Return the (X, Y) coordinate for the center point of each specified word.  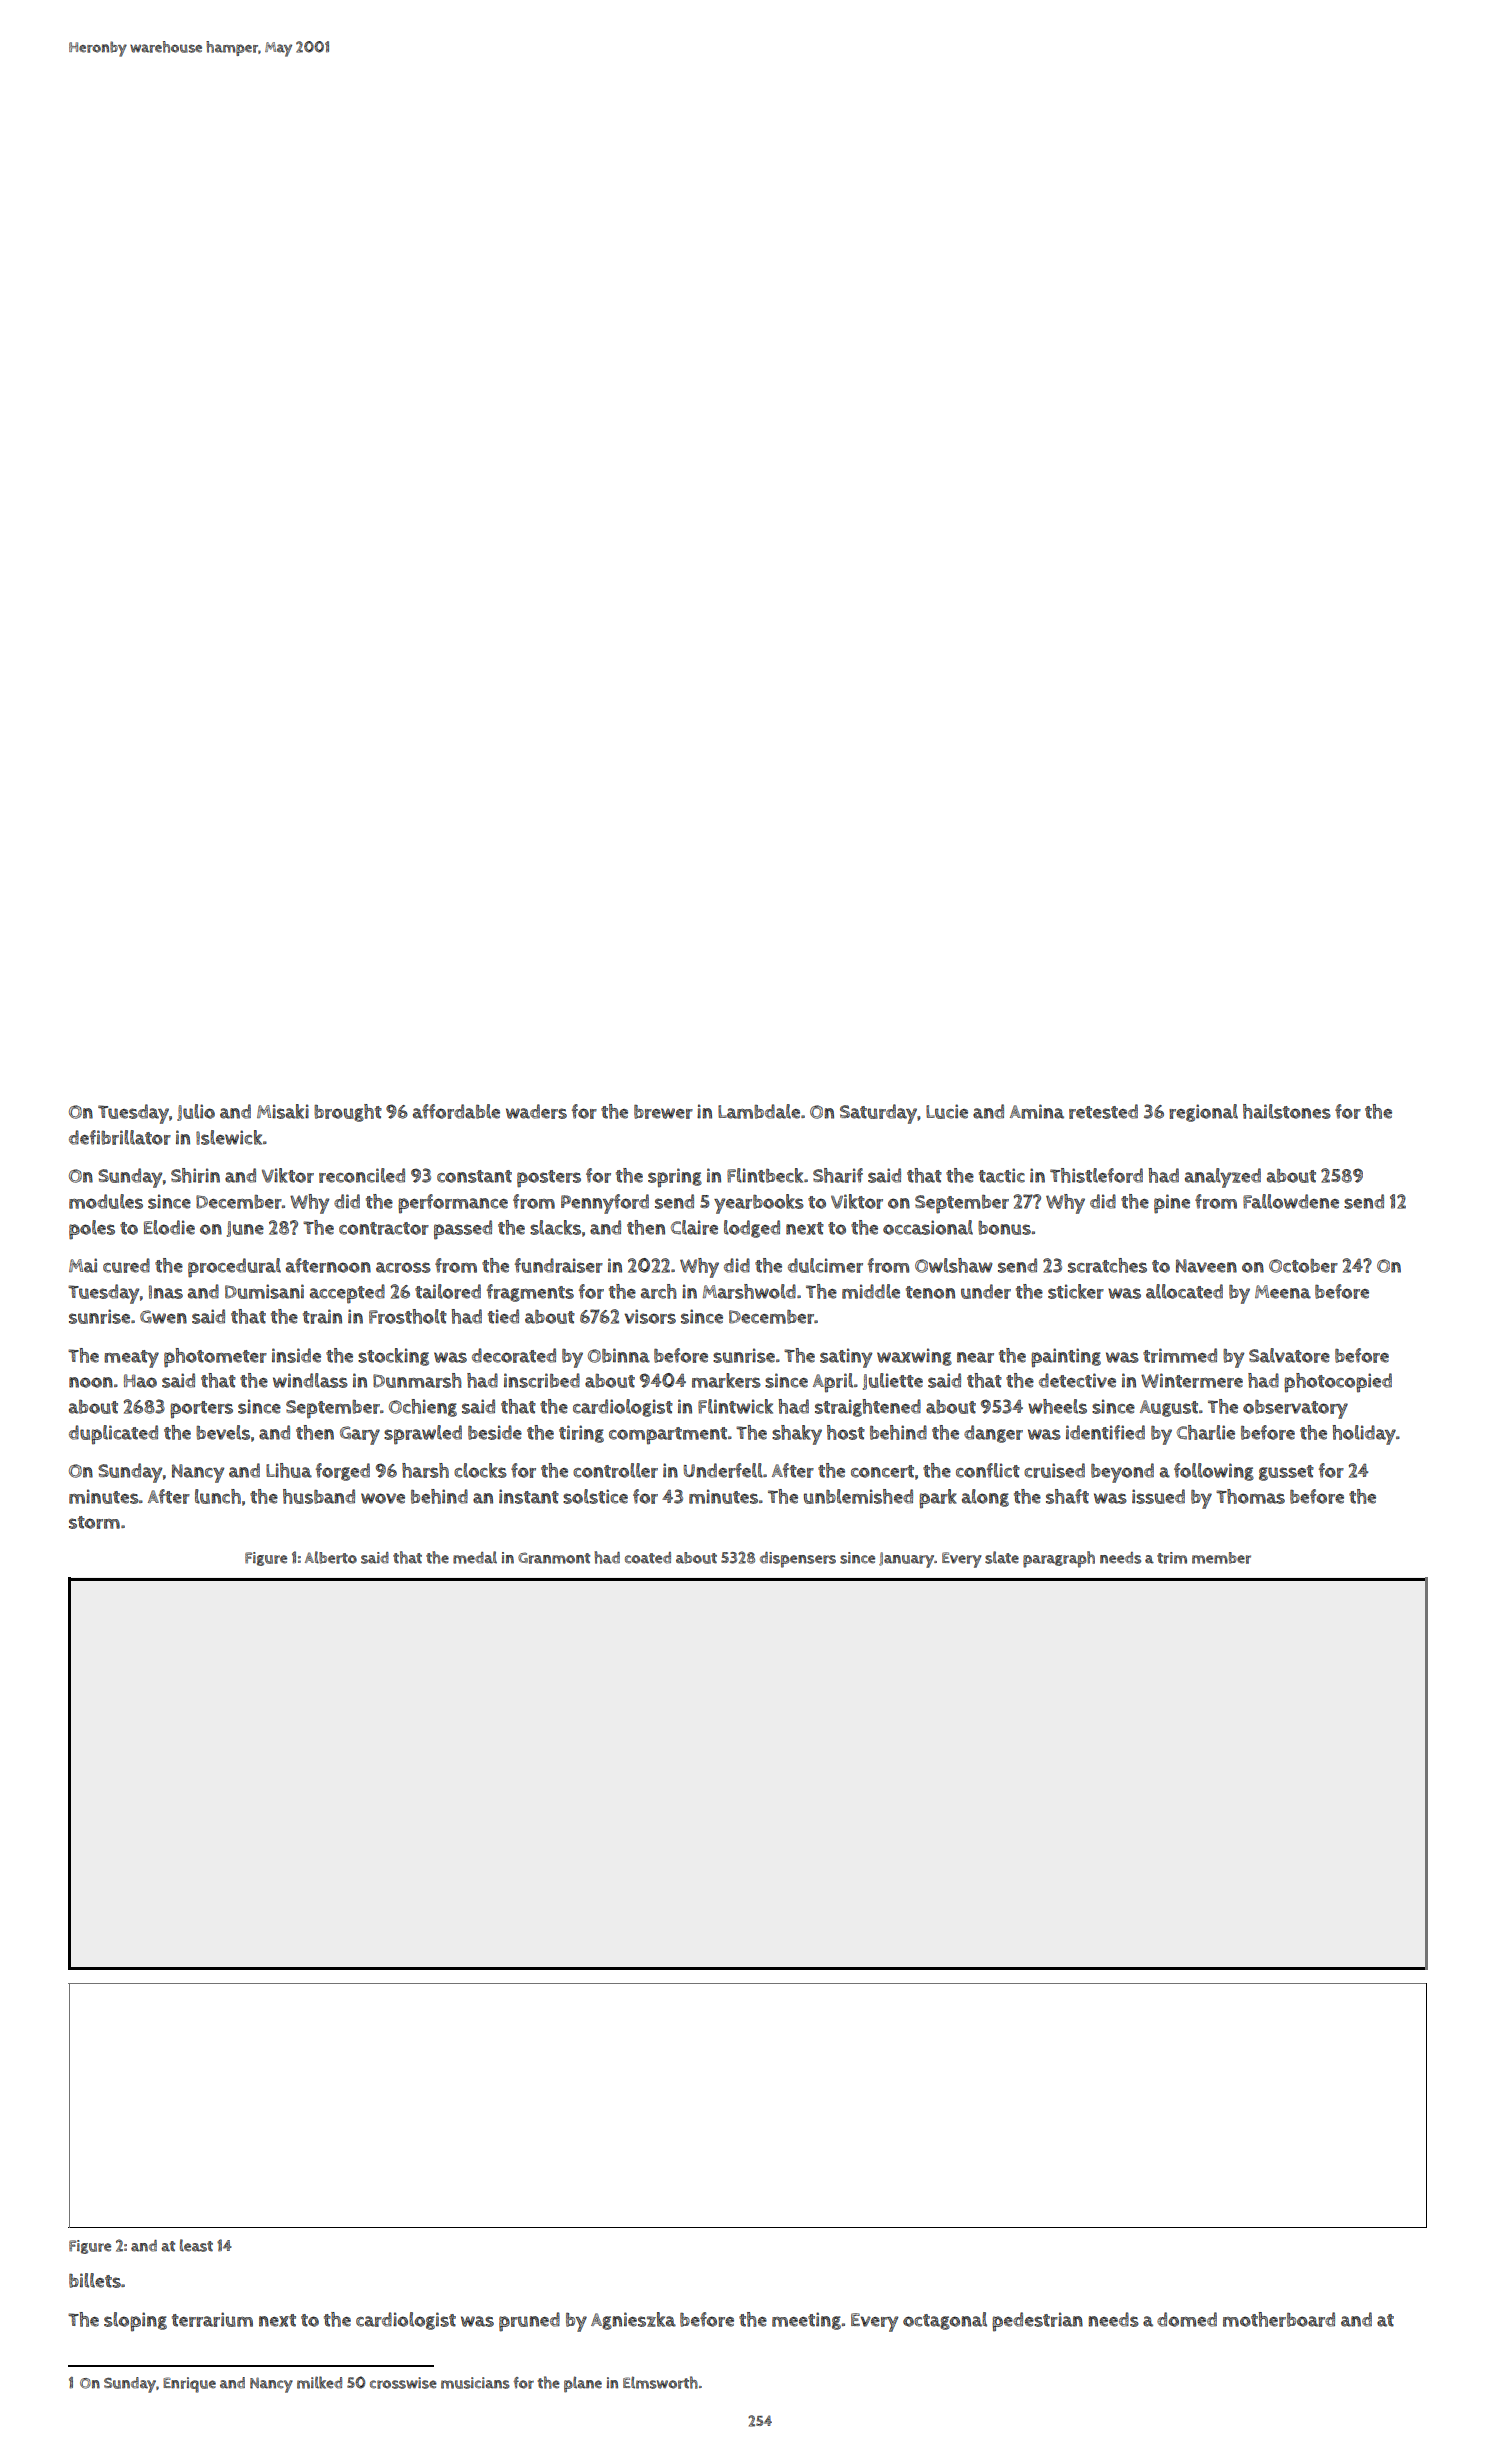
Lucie (947, 1111)
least (196, 2245)
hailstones (1287, 1111)
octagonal (945, 2321)
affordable (456, 1111)
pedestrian (1037, 2322)
